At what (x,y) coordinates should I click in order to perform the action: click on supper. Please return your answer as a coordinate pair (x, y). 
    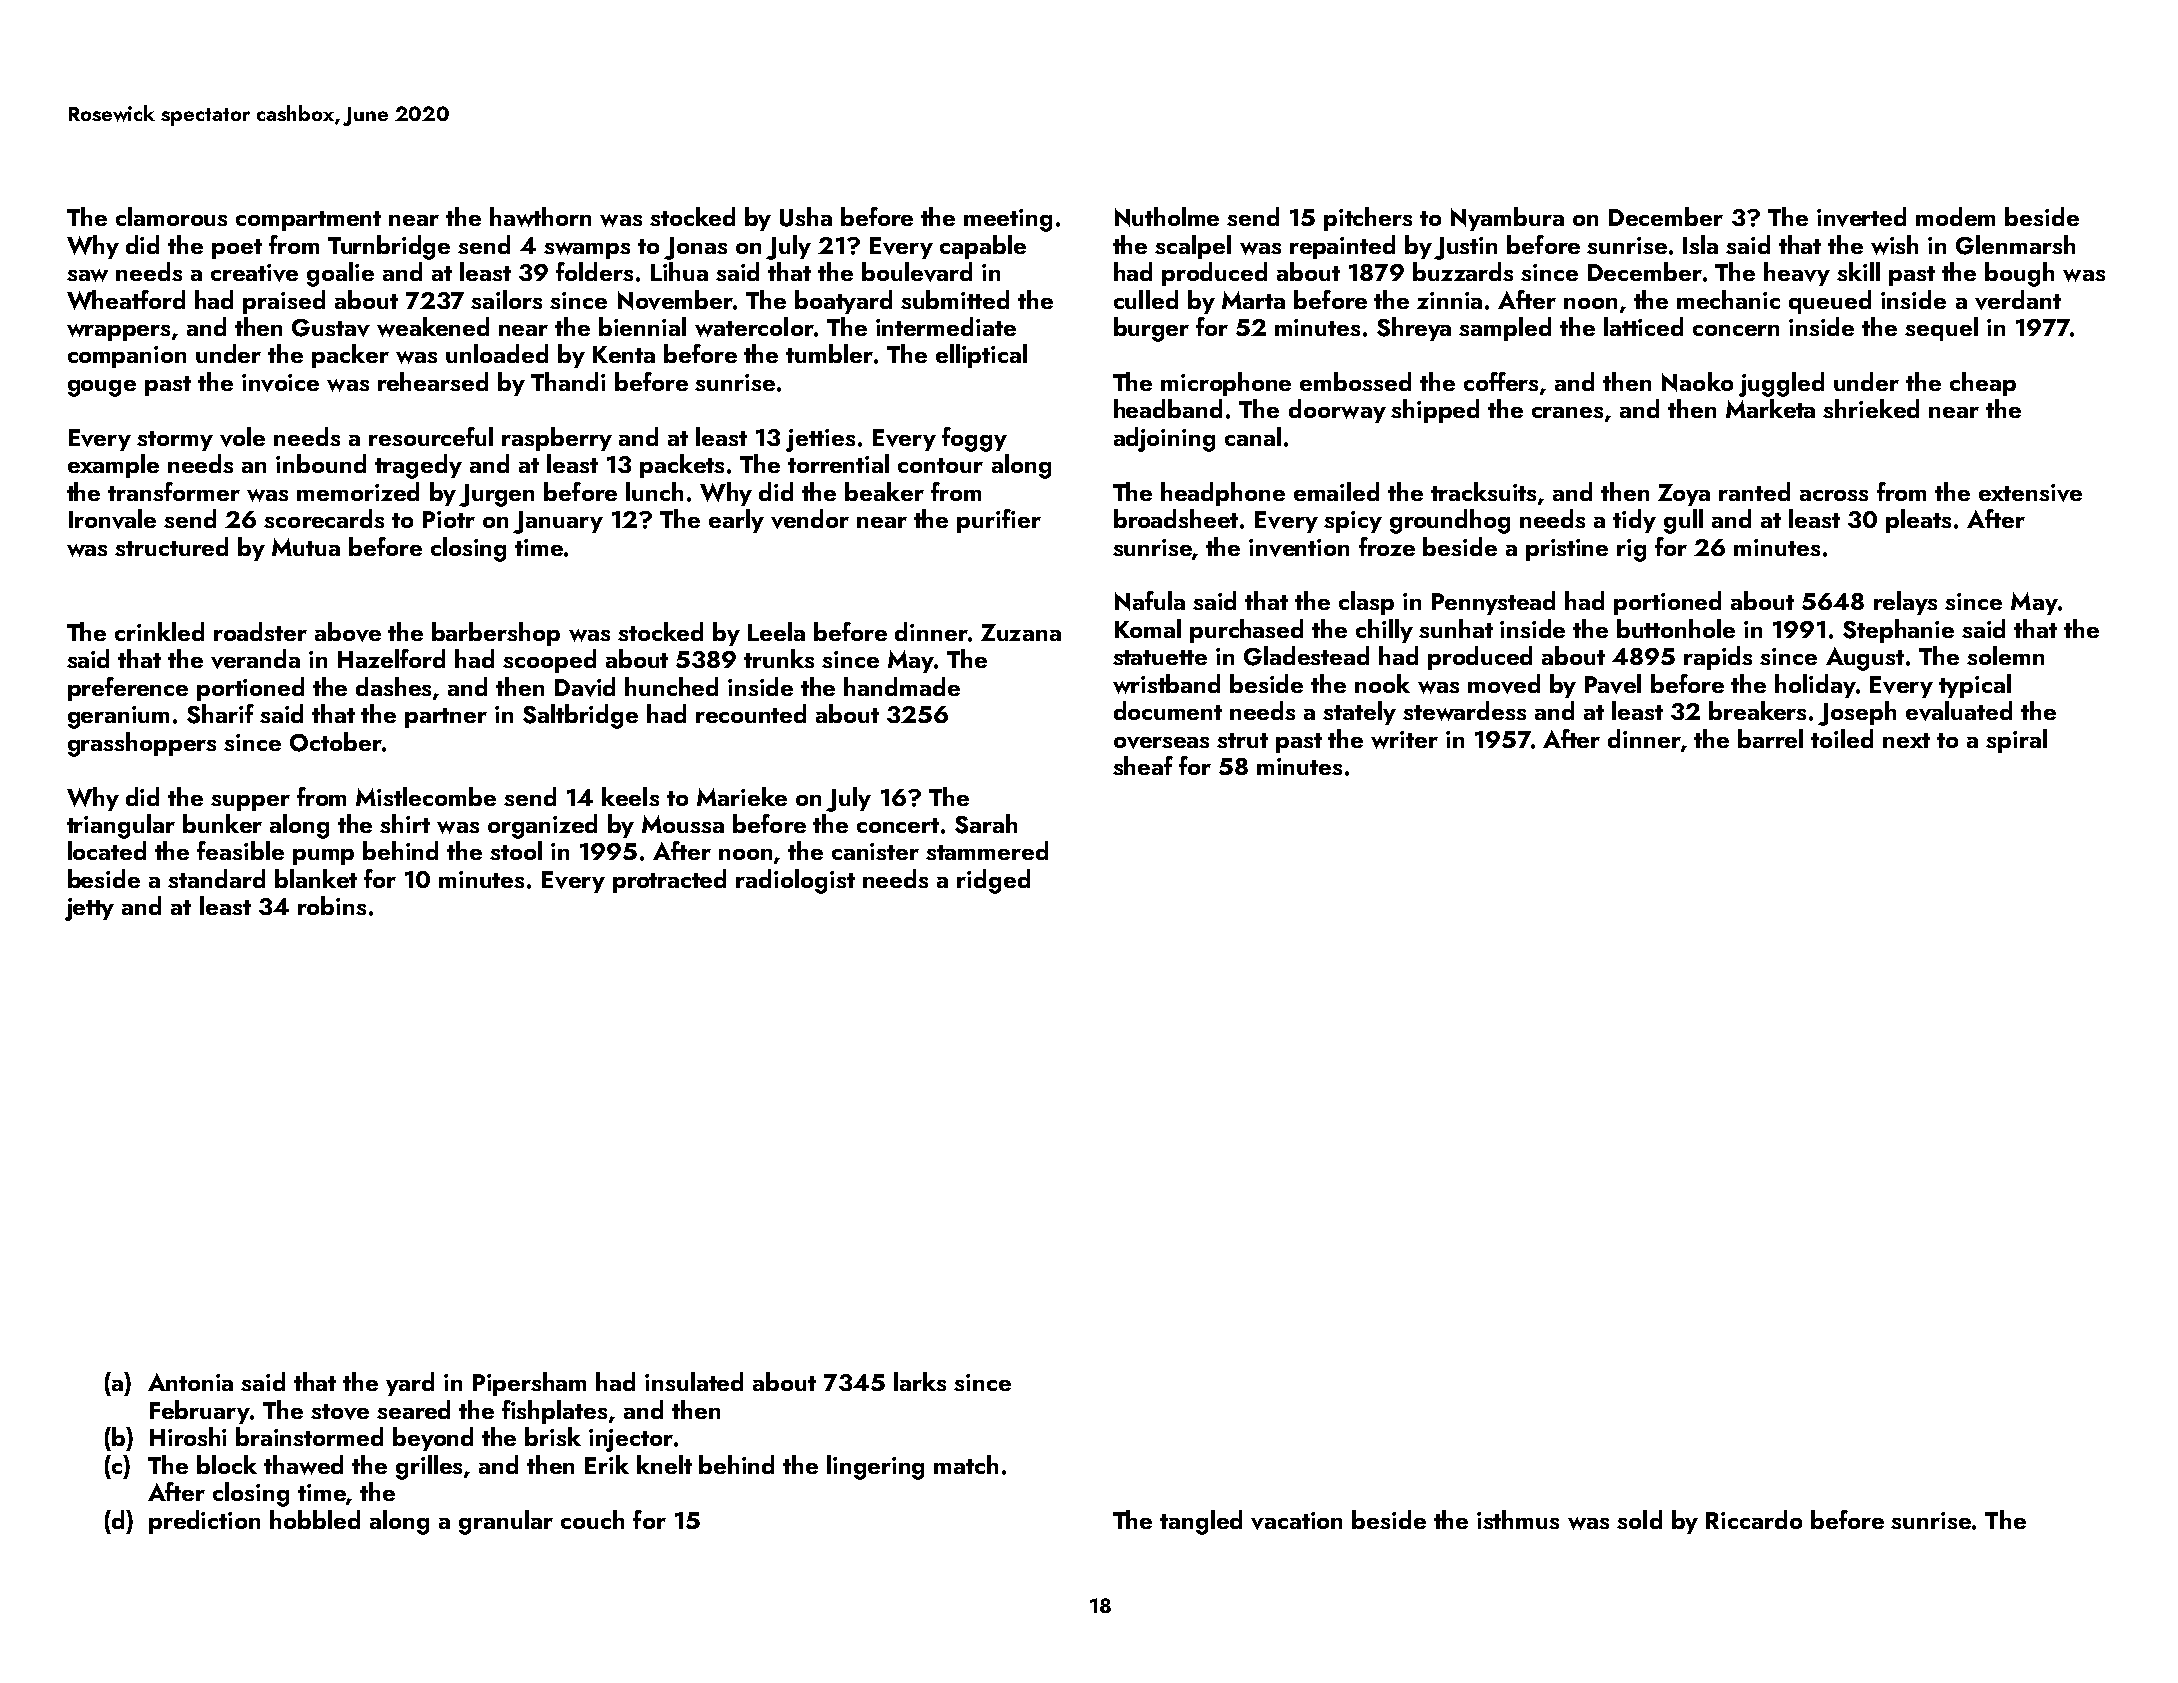
    Looking at the image, I should click on (250, 803).
